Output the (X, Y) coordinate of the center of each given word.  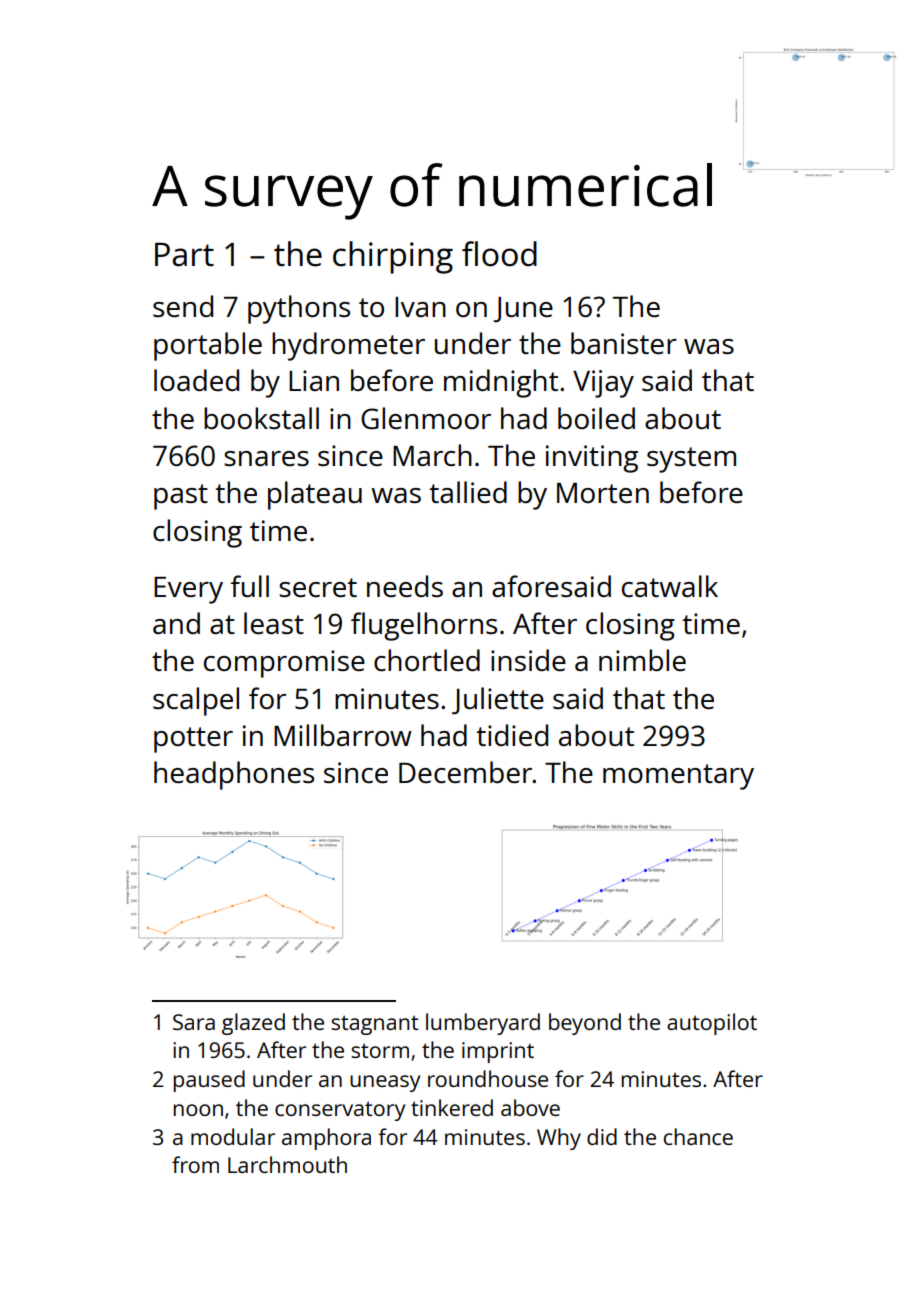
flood (499, 254)
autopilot (712, 1024)
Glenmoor (426, 418)
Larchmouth (287, 1164)
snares (266, 458)
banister (624, 343)
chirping (393, 257)
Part (184, 255)
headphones (234, 775)
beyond (585, 1024)
